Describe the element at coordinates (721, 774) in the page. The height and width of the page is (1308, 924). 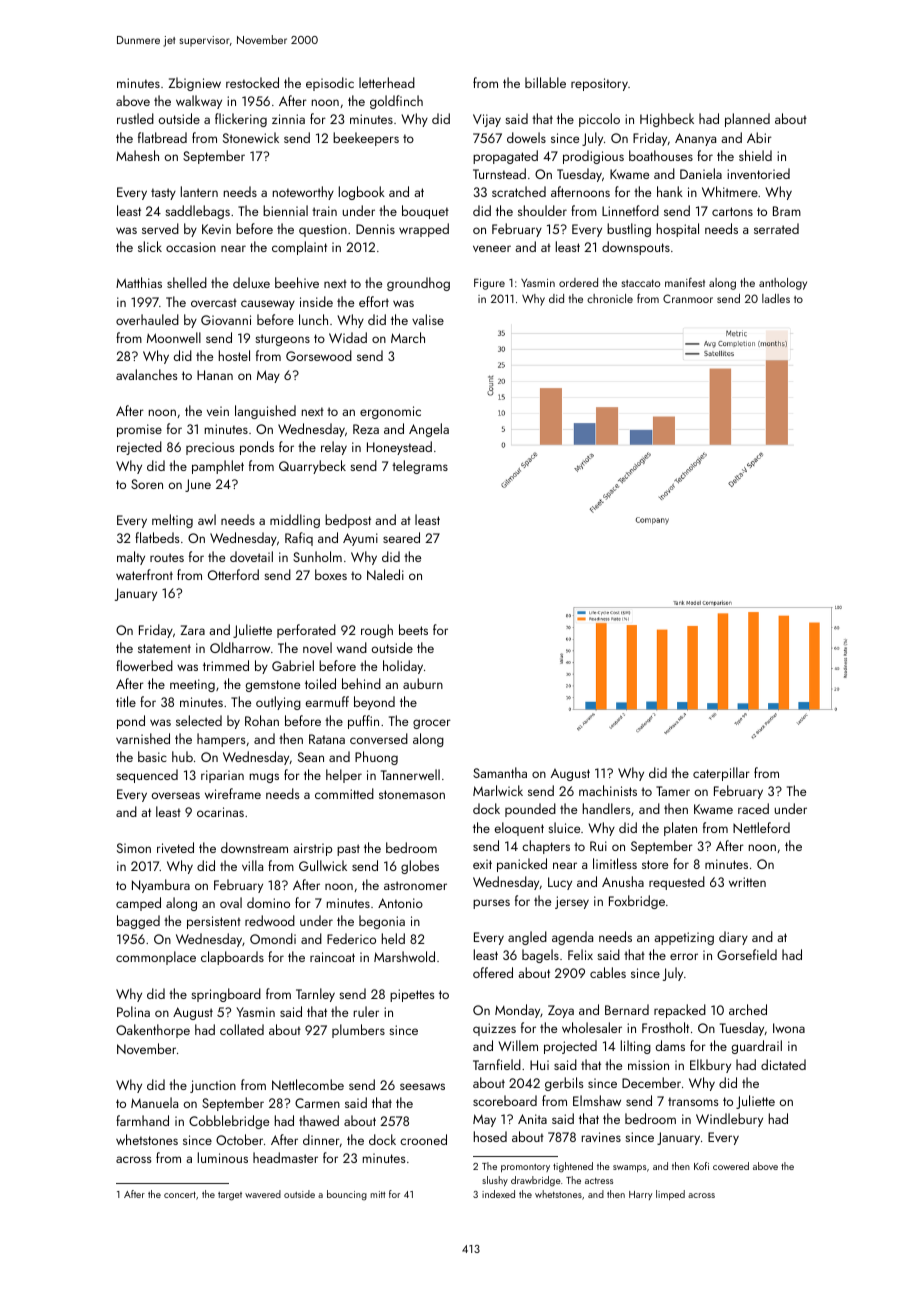
I see `caterpillar` at that location.
